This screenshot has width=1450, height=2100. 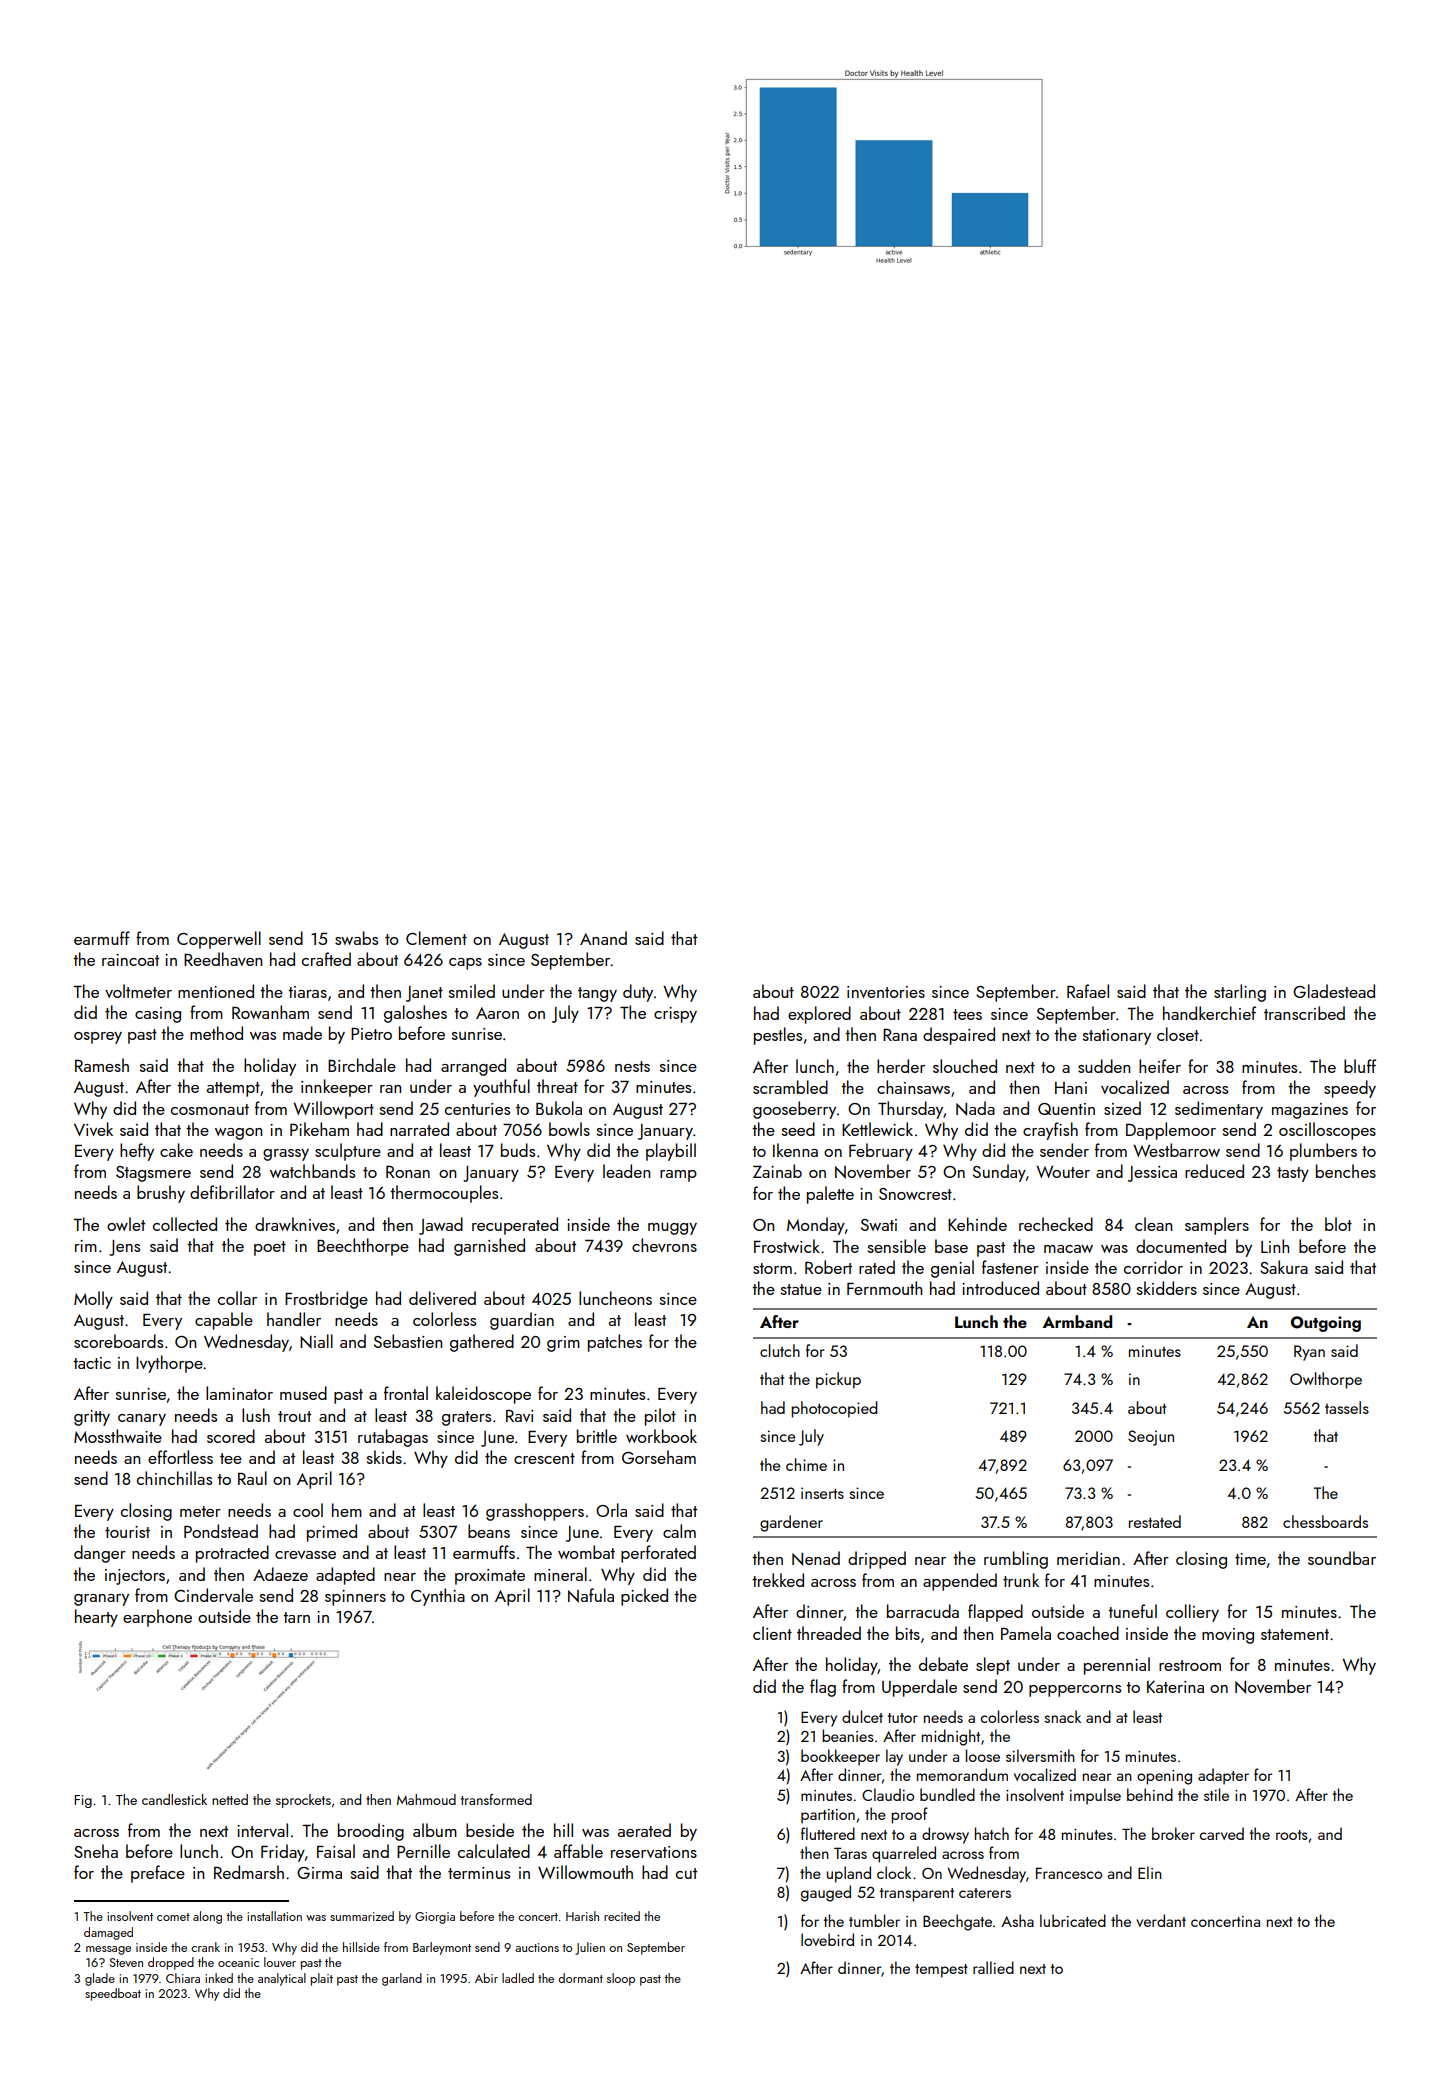 I want to click on preface, so click(x=158, y=1874).
